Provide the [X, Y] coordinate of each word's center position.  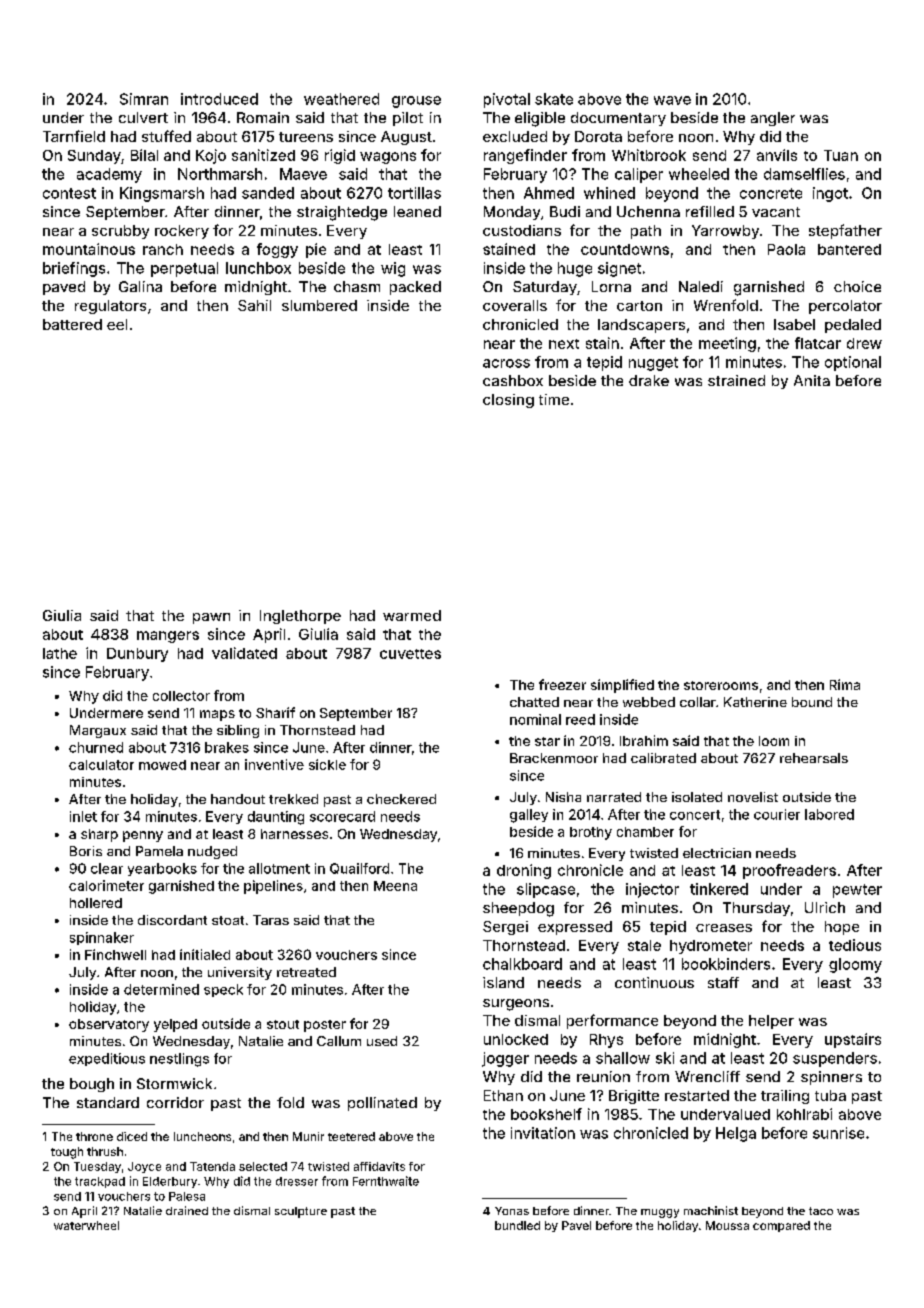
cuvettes [410, 654]
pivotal [507, 100]
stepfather [845, 231]
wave [672, 100]
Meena [395, 886]
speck [223, 990]
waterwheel [86, 1225]
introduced [219, 99]
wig [393, 269]
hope [842, 928]
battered [72, 324]
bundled [517, 1225]
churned [96, 747]
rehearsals [814, 758]
